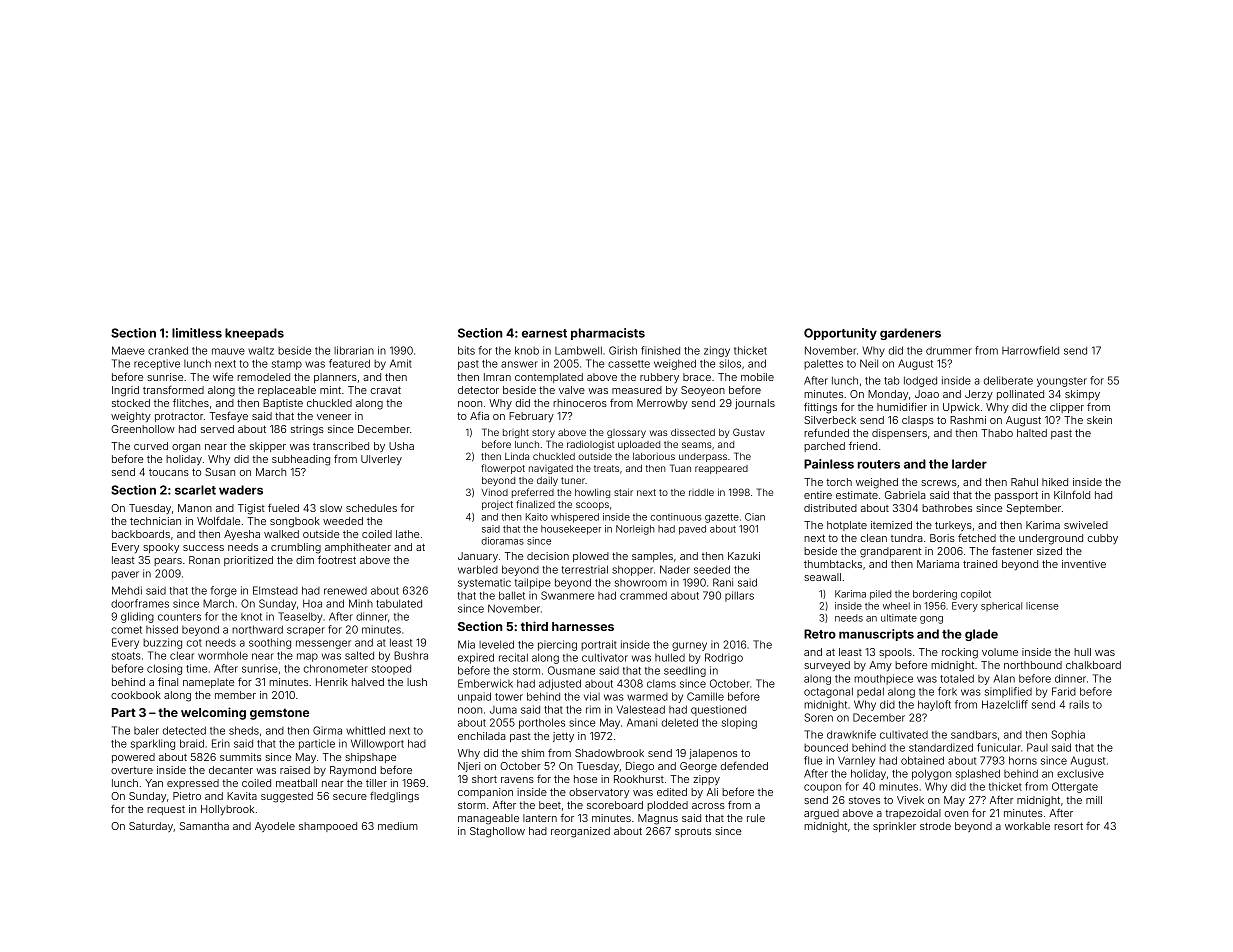 The height and width of the screenshot is (952, 1233). I want to click on Neil, so click(869, 363).
